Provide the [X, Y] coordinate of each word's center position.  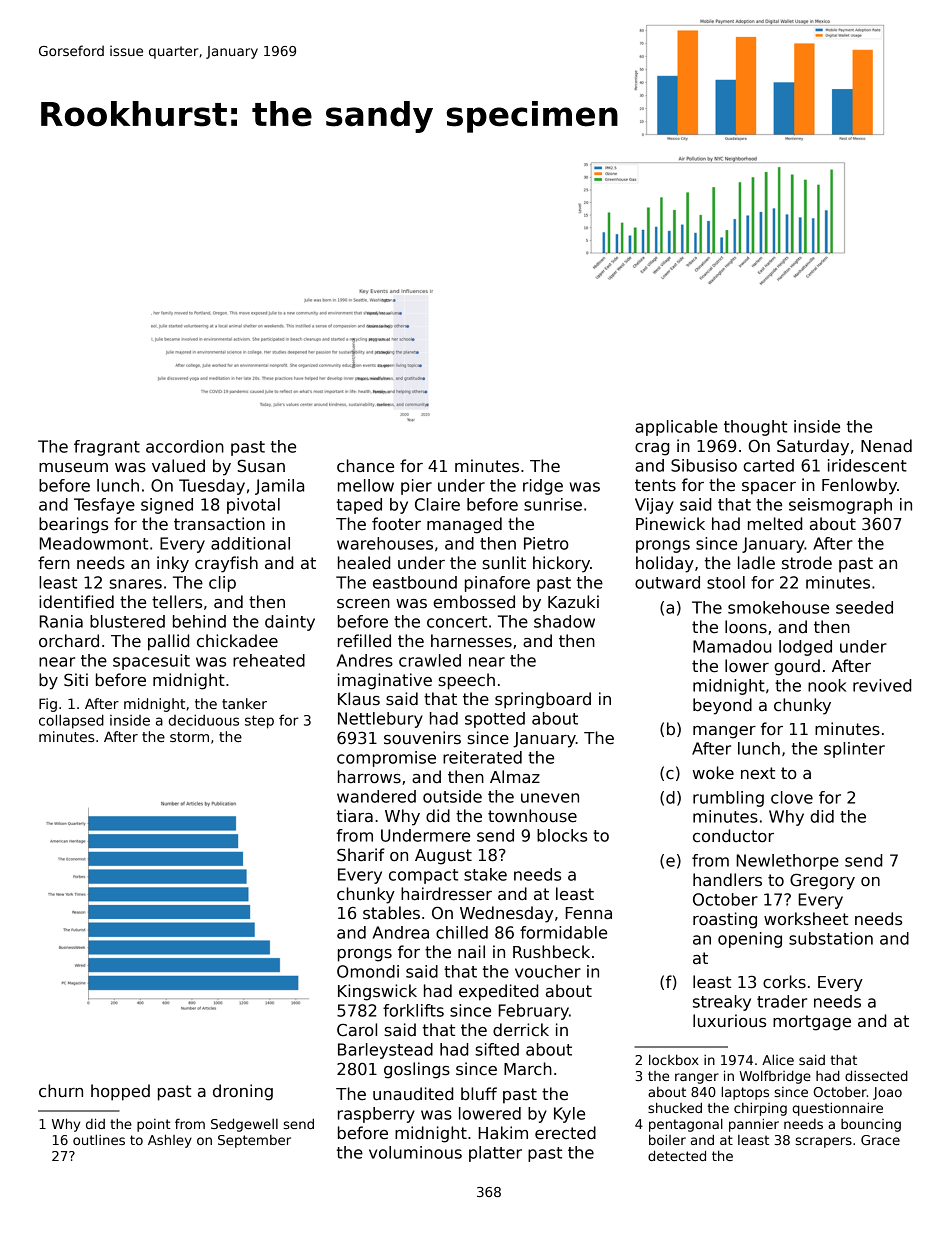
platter [495, 1154]
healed [364, 563]
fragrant [107, 448]
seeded [864, 607]
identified [76, 602]
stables [391, 913]
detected [677, 1155]
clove [792, 797]
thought [755, 428]
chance [365, 466]
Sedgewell [244, 1125]
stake [485, 874]
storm [189, 737]
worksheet [806, 919]
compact [423, 876]
